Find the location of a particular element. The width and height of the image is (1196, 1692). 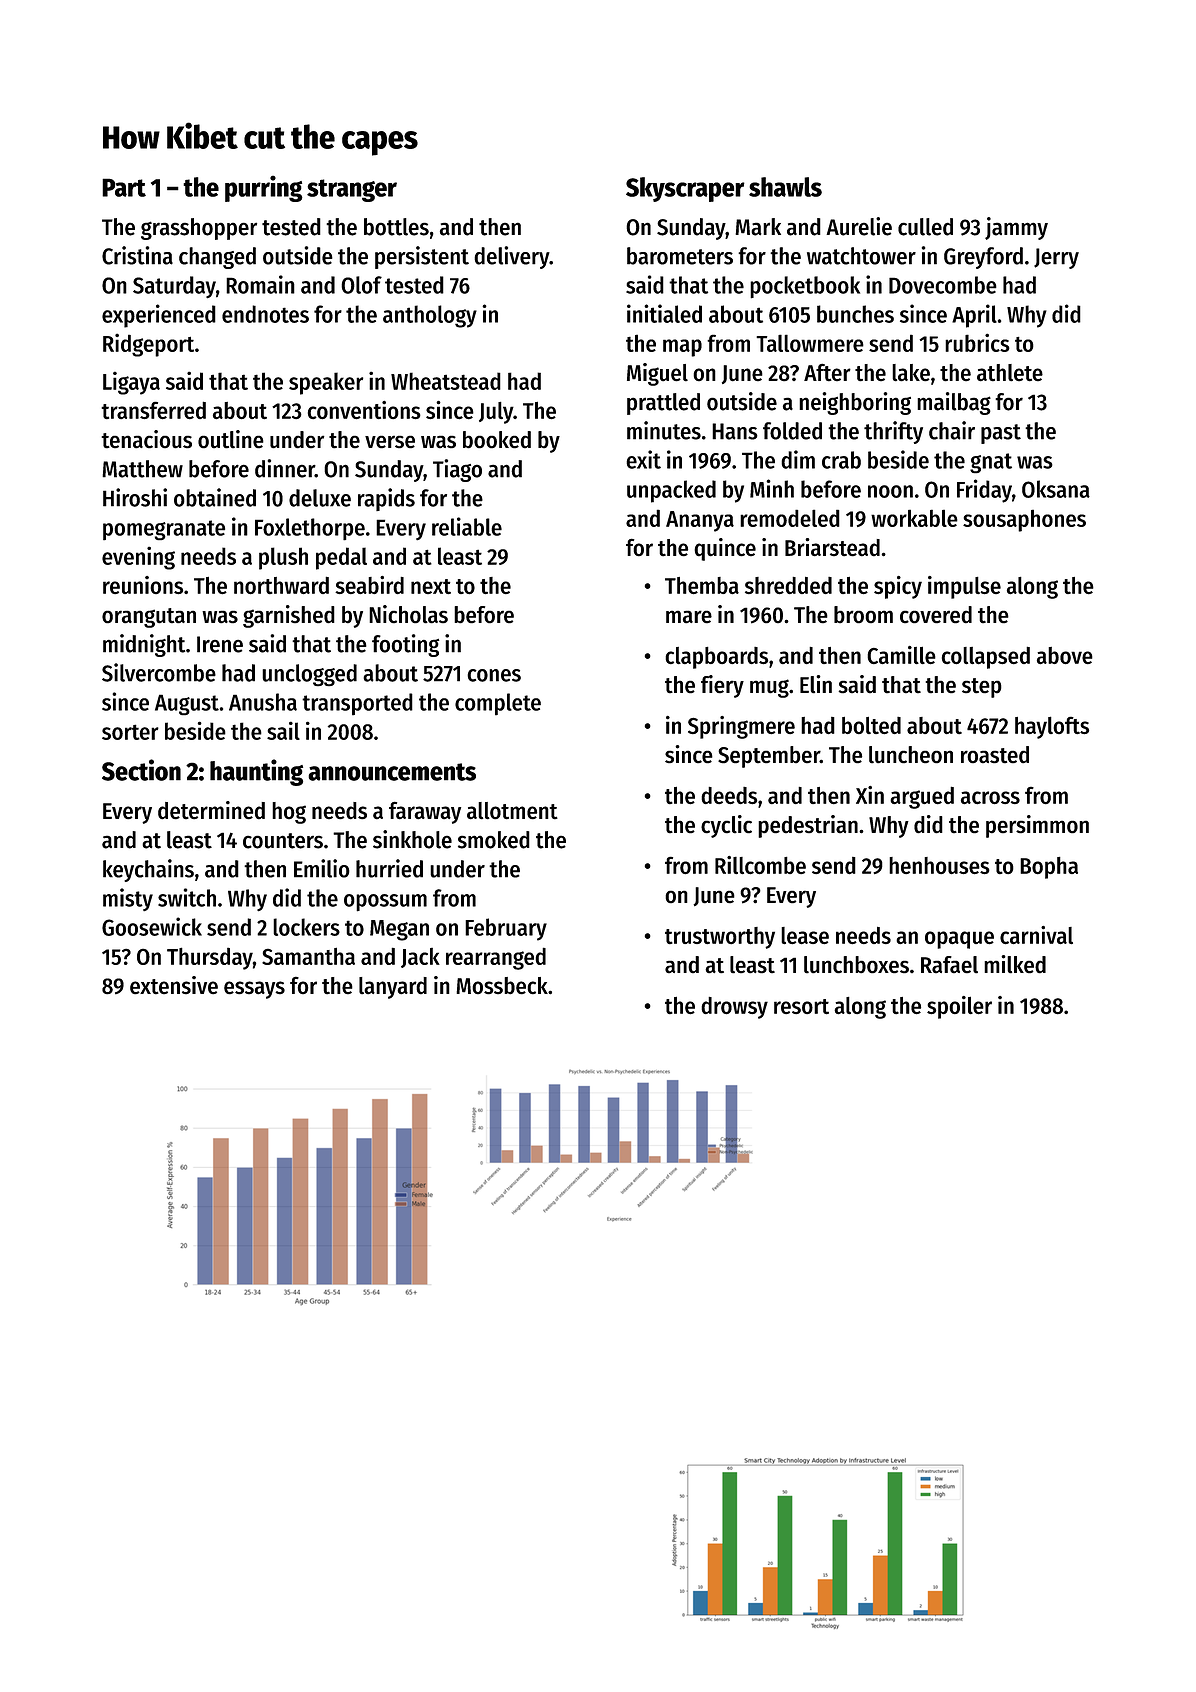

midnight is located at coordinates (144, 645).
